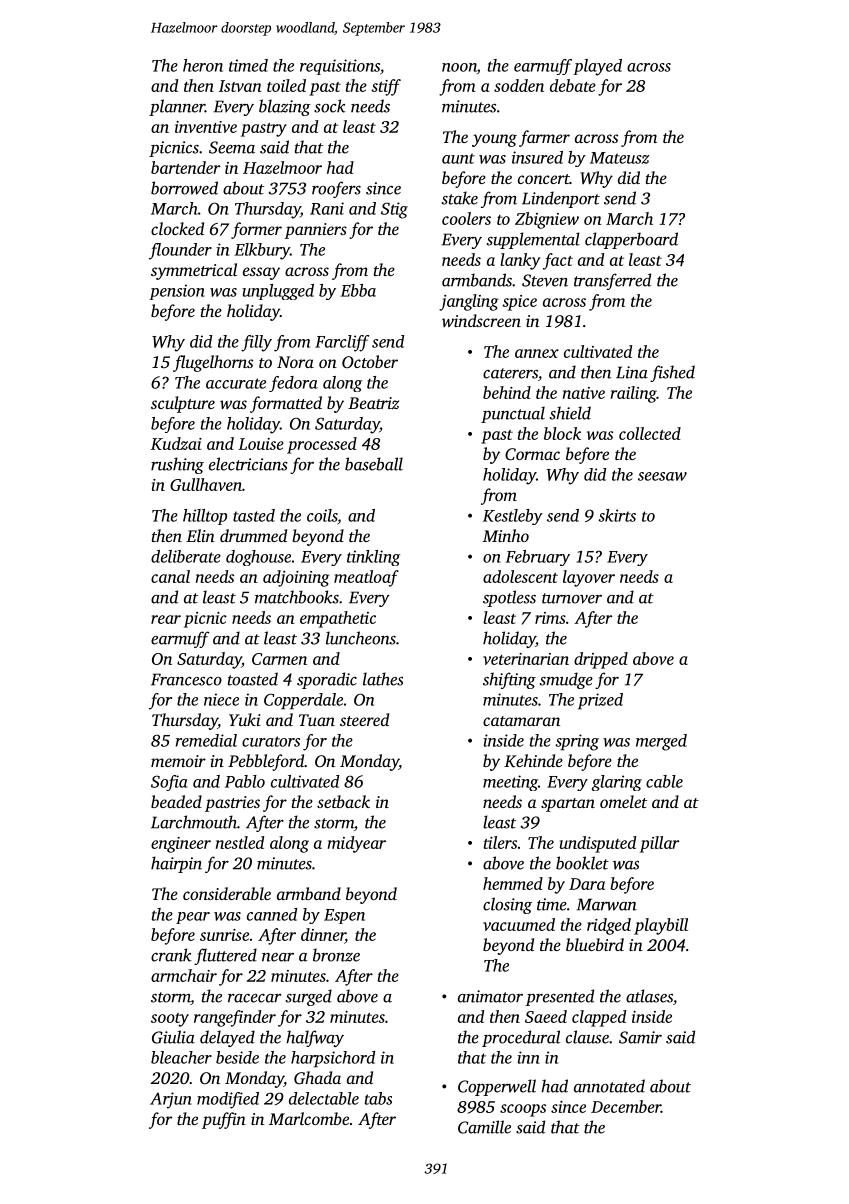 The width and height of the document is (849, 1204). What do you see at coordinates (336, 189) in the document?
I see `roofers` at bounding box center [336, 189].
